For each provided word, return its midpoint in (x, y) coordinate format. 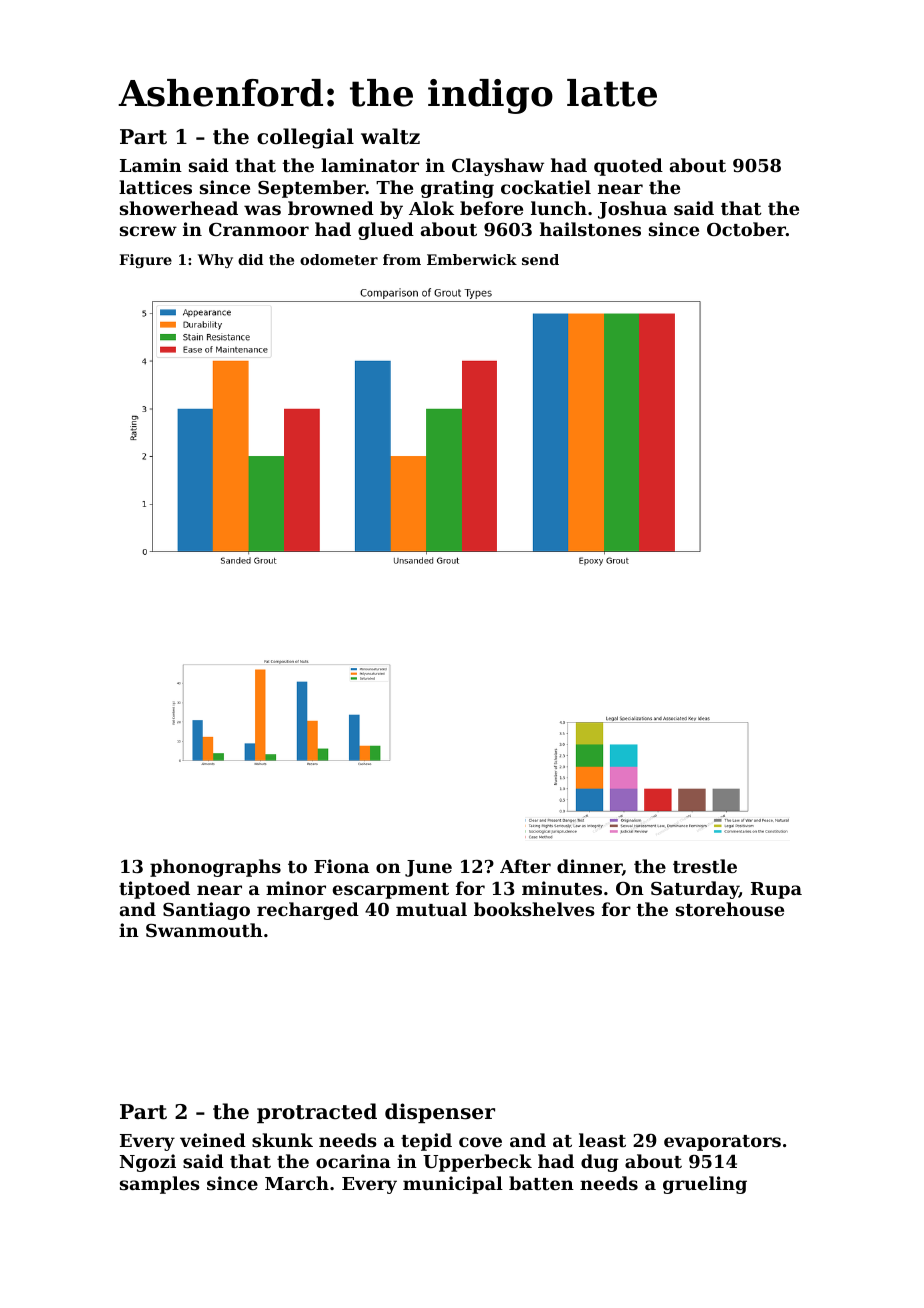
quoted (628, 167)
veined (213, 1140)
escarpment (391, 891)
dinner (589, 866)
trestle (705, 866)
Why (215, 261)
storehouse (730, 909)
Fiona (341, 866)
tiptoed (154, 890)
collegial (305, 138)
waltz (390, 136)
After (525, 866)
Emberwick (472, 259)
